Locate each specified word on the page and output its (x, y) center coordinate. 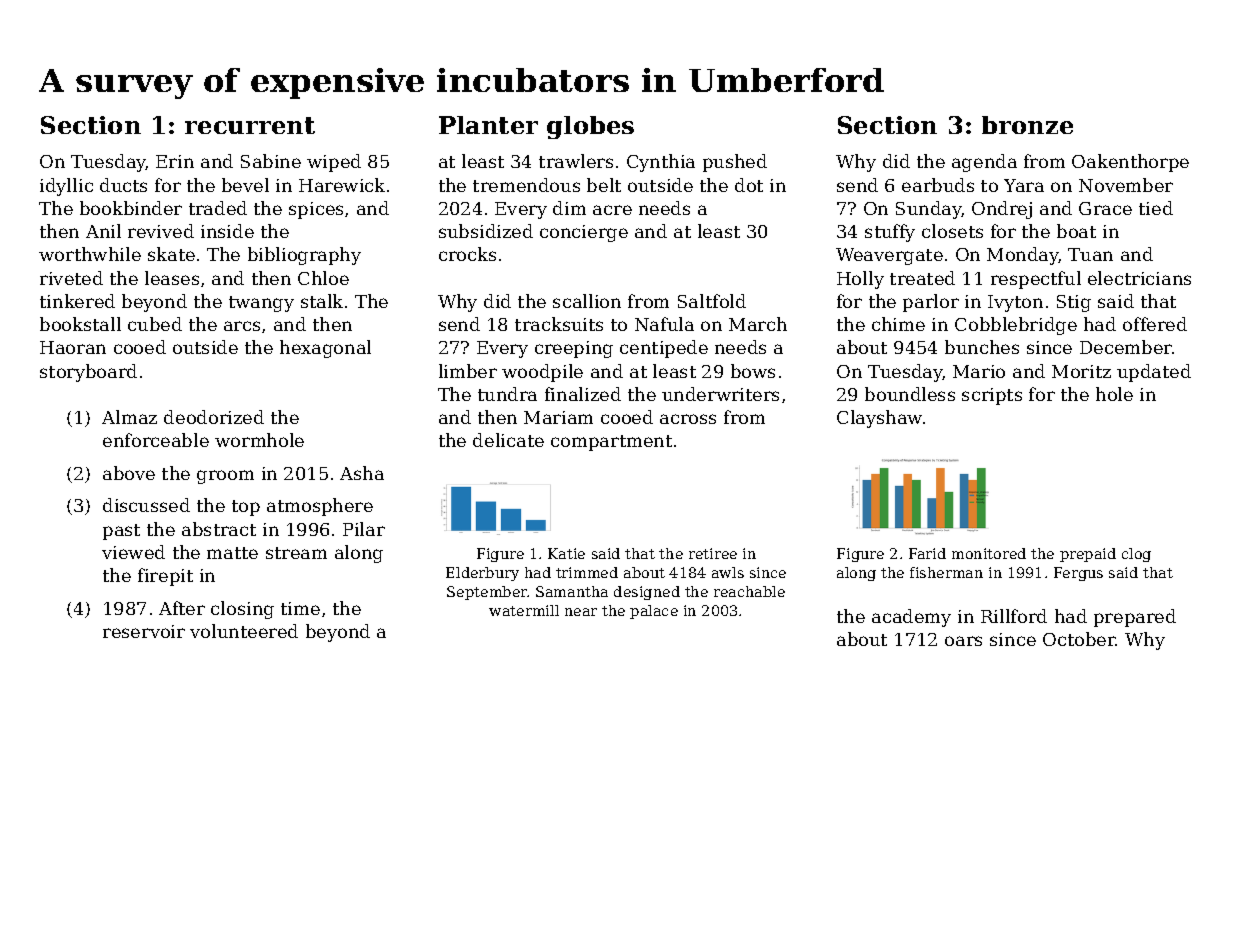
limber (468, 371)
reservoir (144, 631)
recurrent (250, 125)
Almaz (129, 417)
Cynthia (661, 163)
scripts (992, 396)
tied (1156, 208)
